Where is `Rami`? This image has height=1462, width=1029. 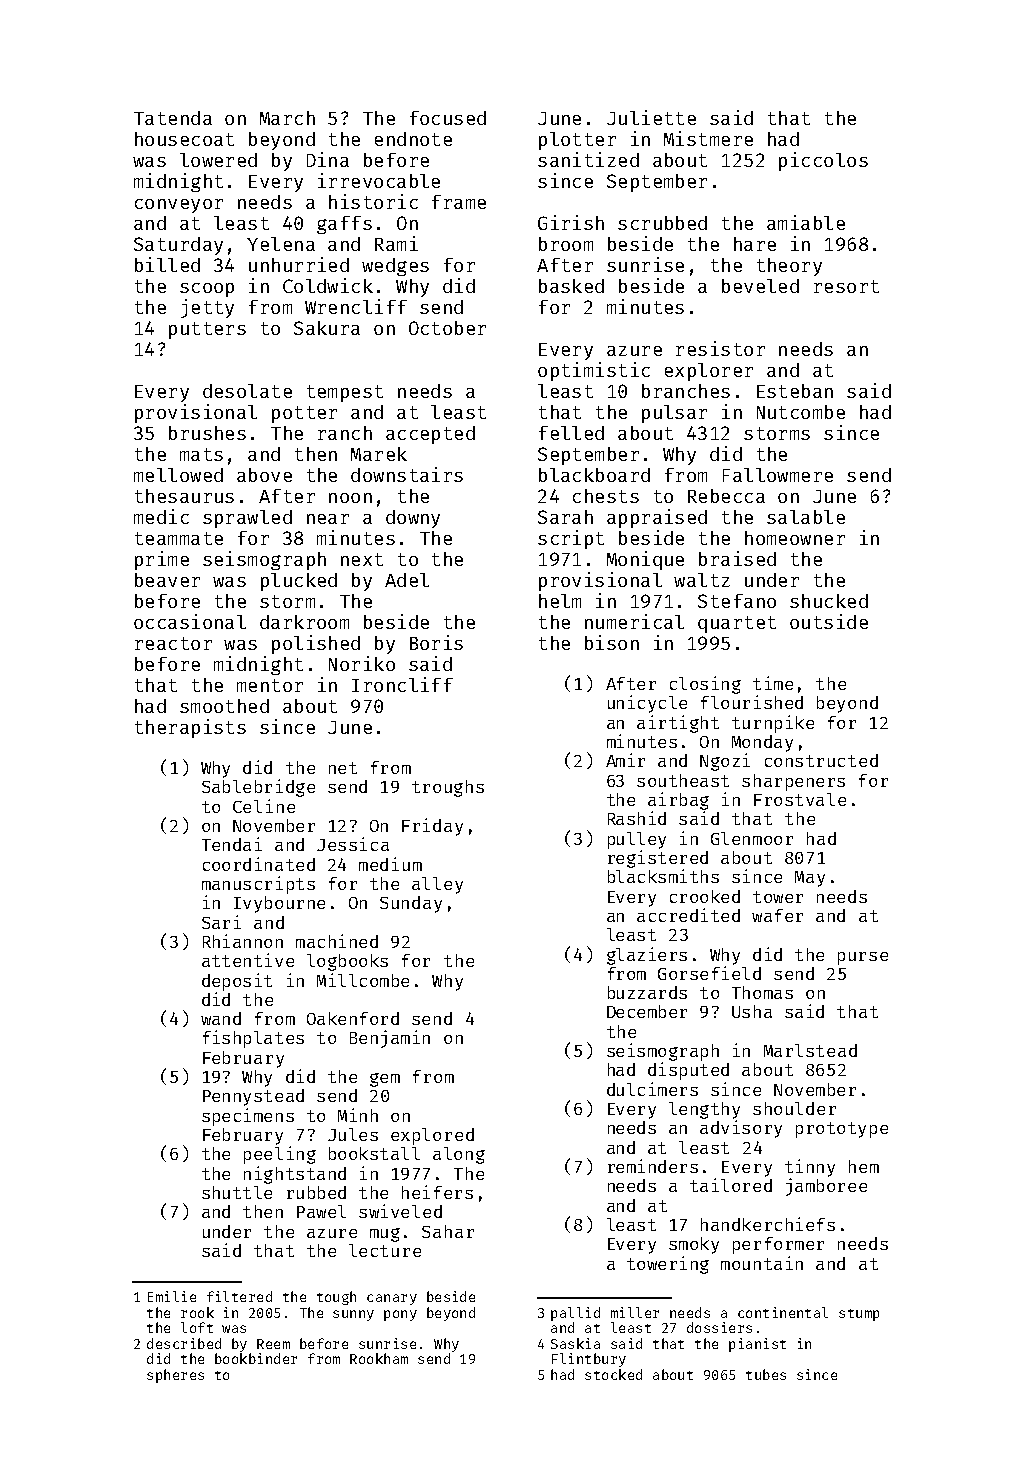
Rami is located at coordinates (396, 243).
